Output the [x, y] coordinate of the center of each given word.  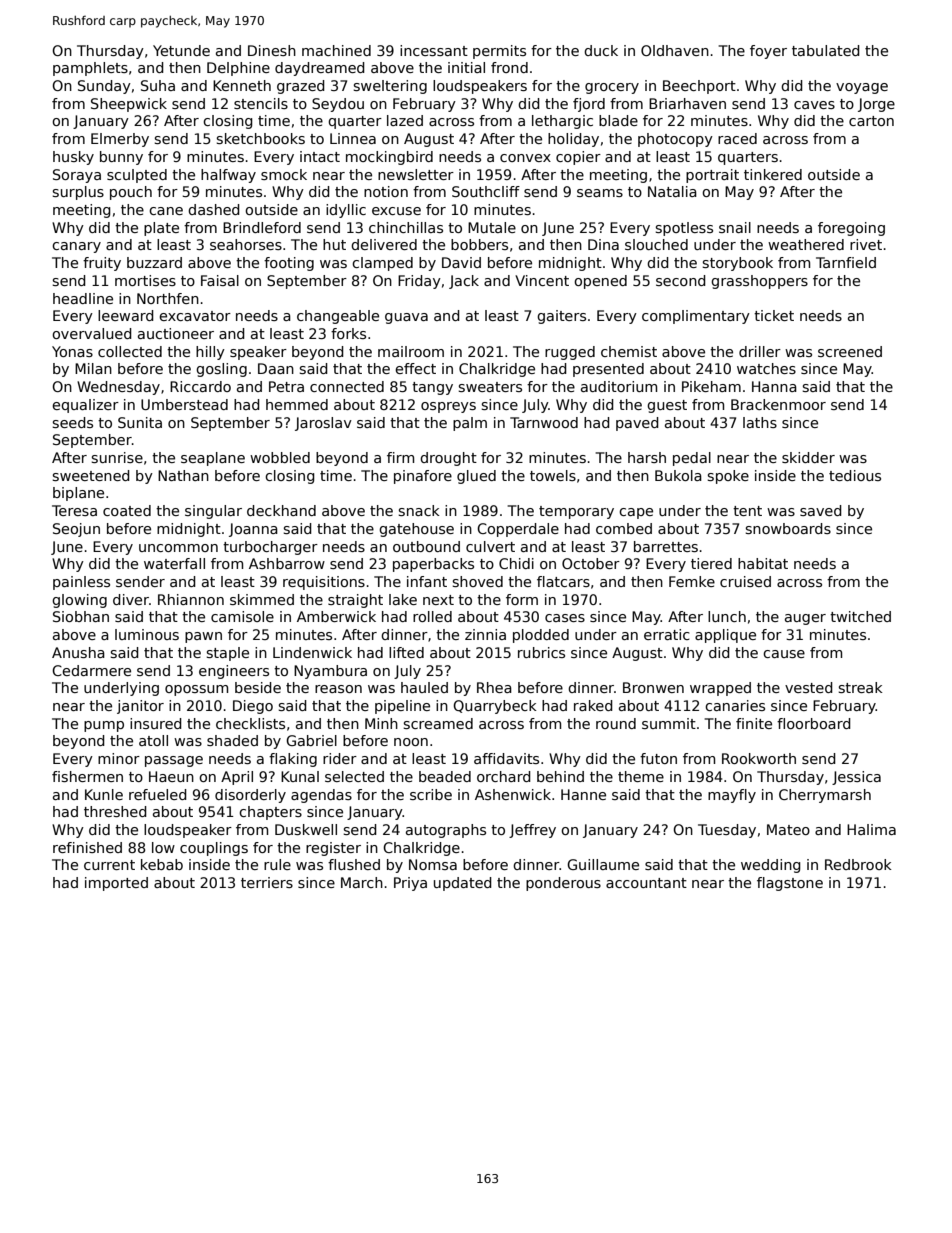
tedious [855, 475]
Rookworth [759, 758]
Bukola [678, 475]
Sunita [140, 422]
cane [166, 211]
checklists [250, 723]
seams [600, 193]
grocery [612, 88]
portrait [712, 176]
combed [624, 528]
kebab [162, 864]
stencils [261, 103]
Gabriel [311, 740]
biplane [78, 494]
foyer [768, 52]
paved [637, 424]
